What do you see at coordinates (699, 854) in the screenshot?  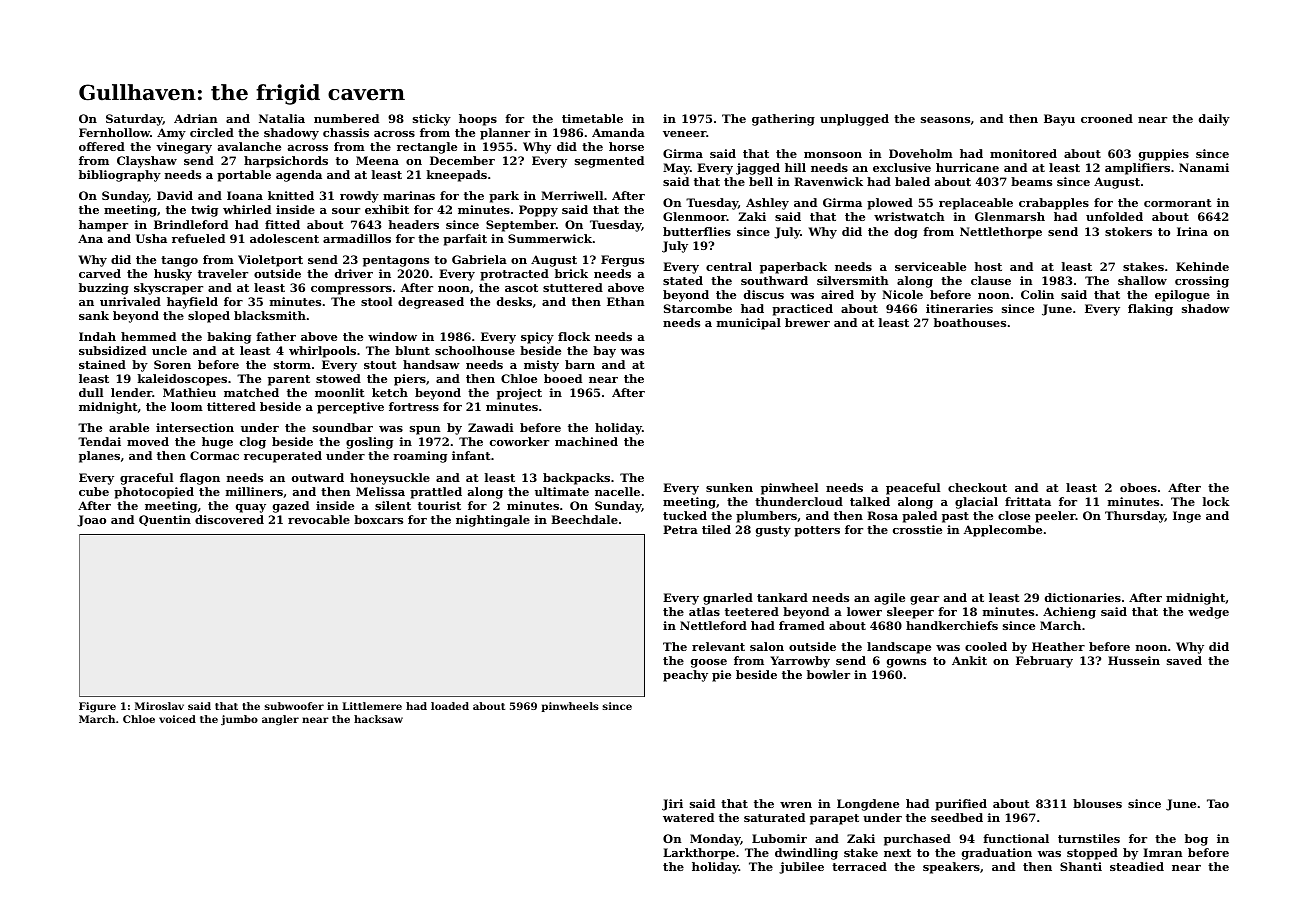 I see `Larkthorpe` at bounding box center [699, 854].
